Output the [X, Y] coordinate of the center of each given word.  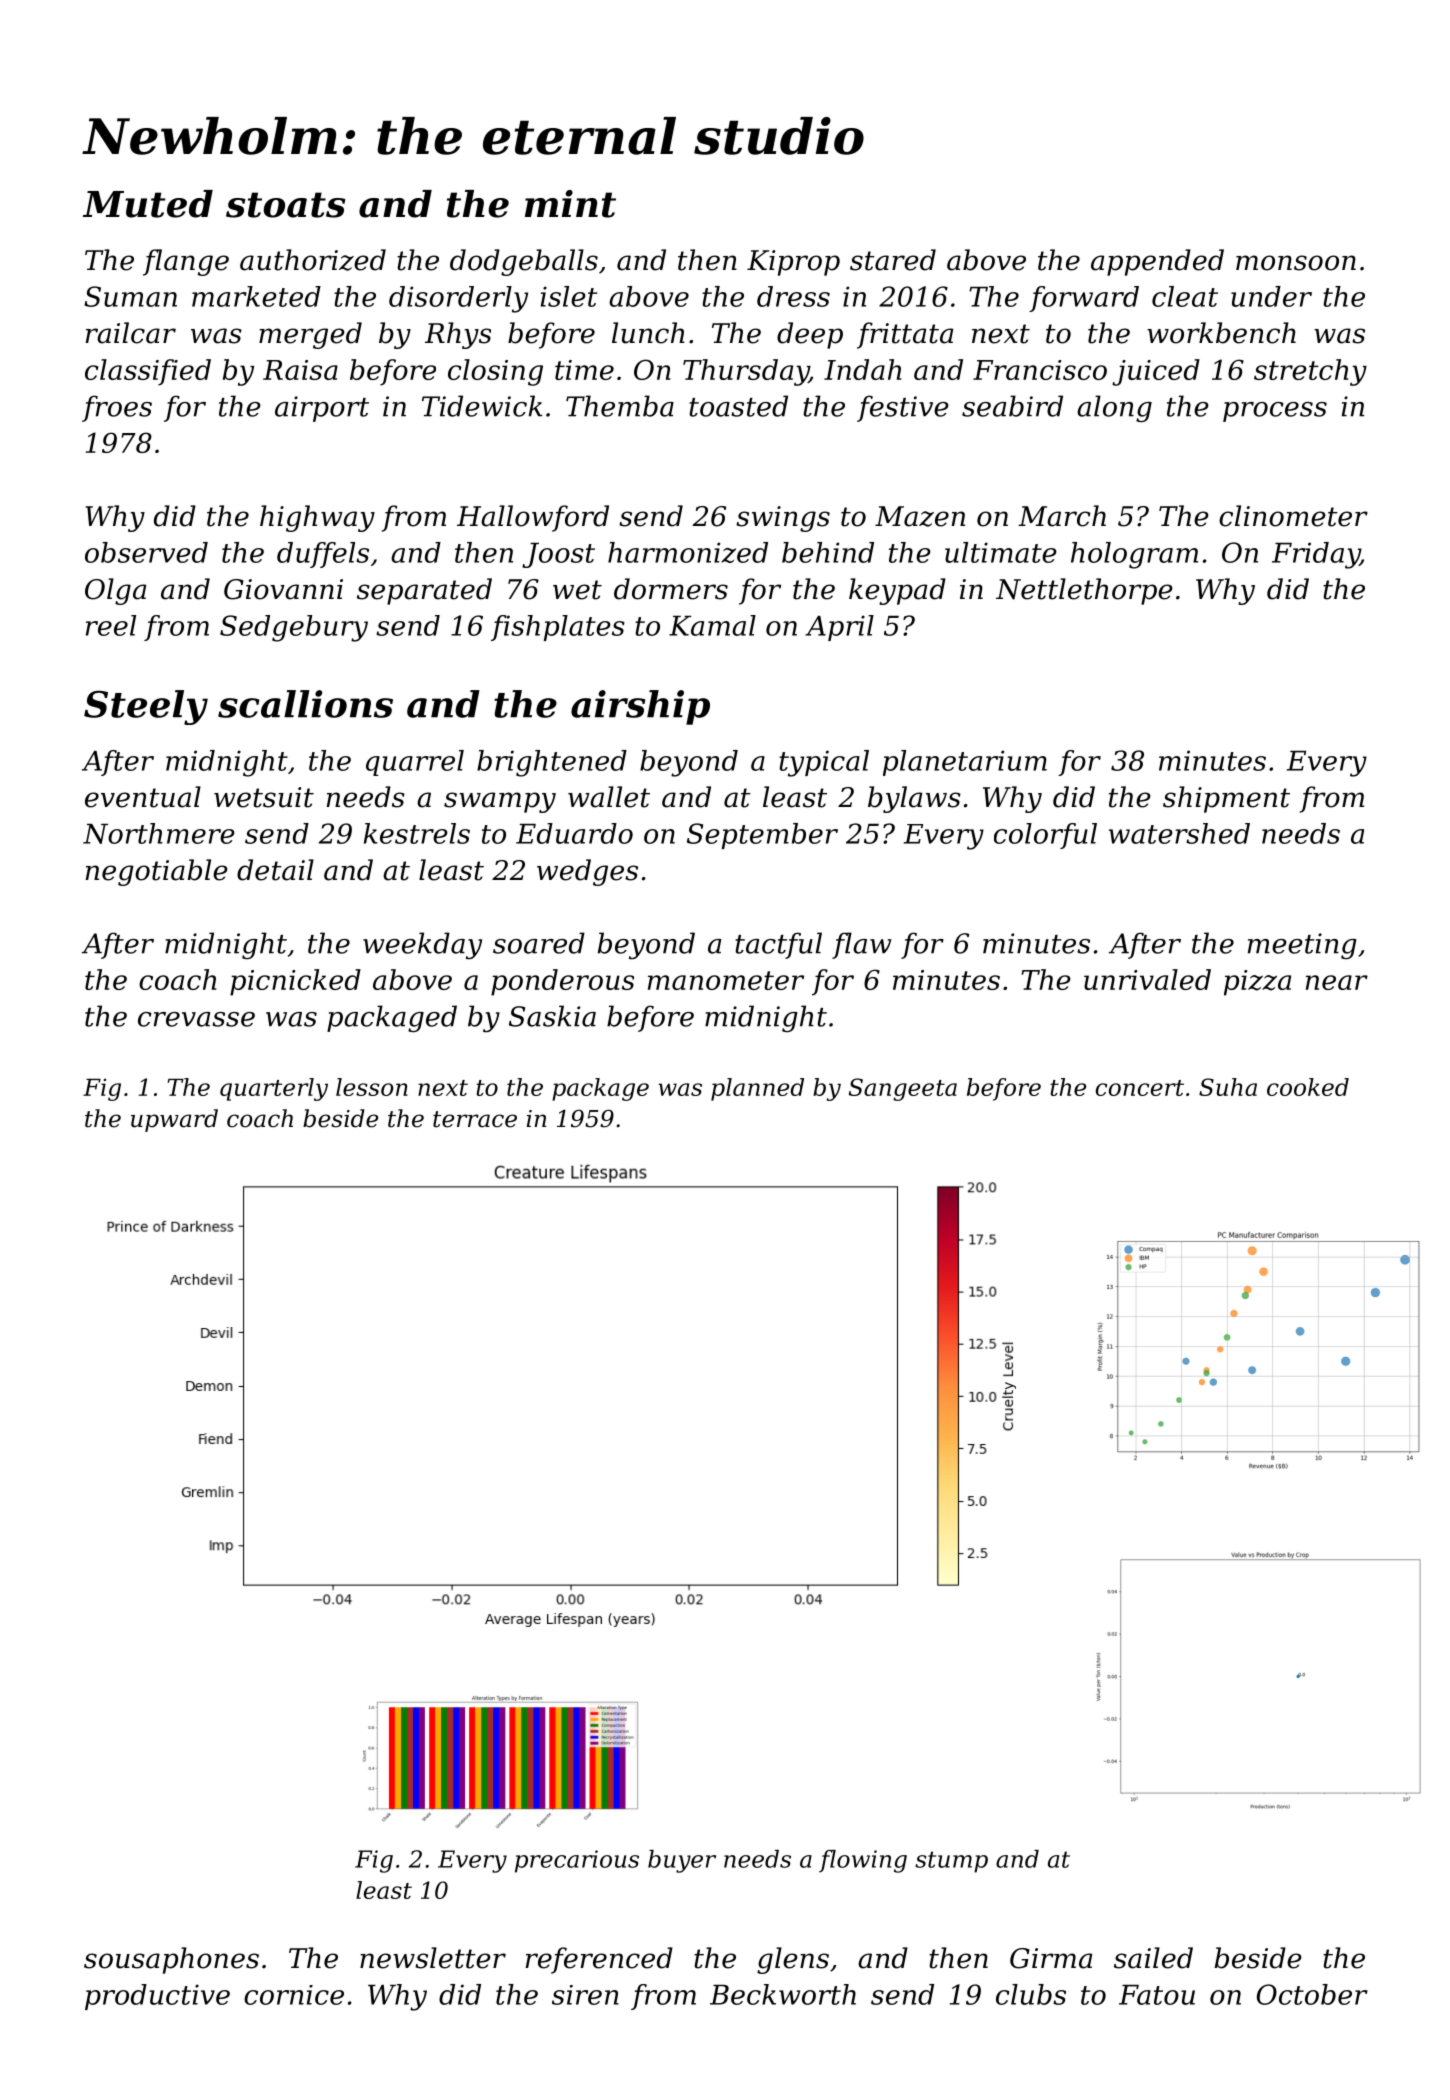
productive [157, 1997]
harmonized [688, 552]
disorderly [458, 299]
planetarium [965, 763]
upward [174, 1120]
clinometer [1293, 516]
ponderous [562, 982]
